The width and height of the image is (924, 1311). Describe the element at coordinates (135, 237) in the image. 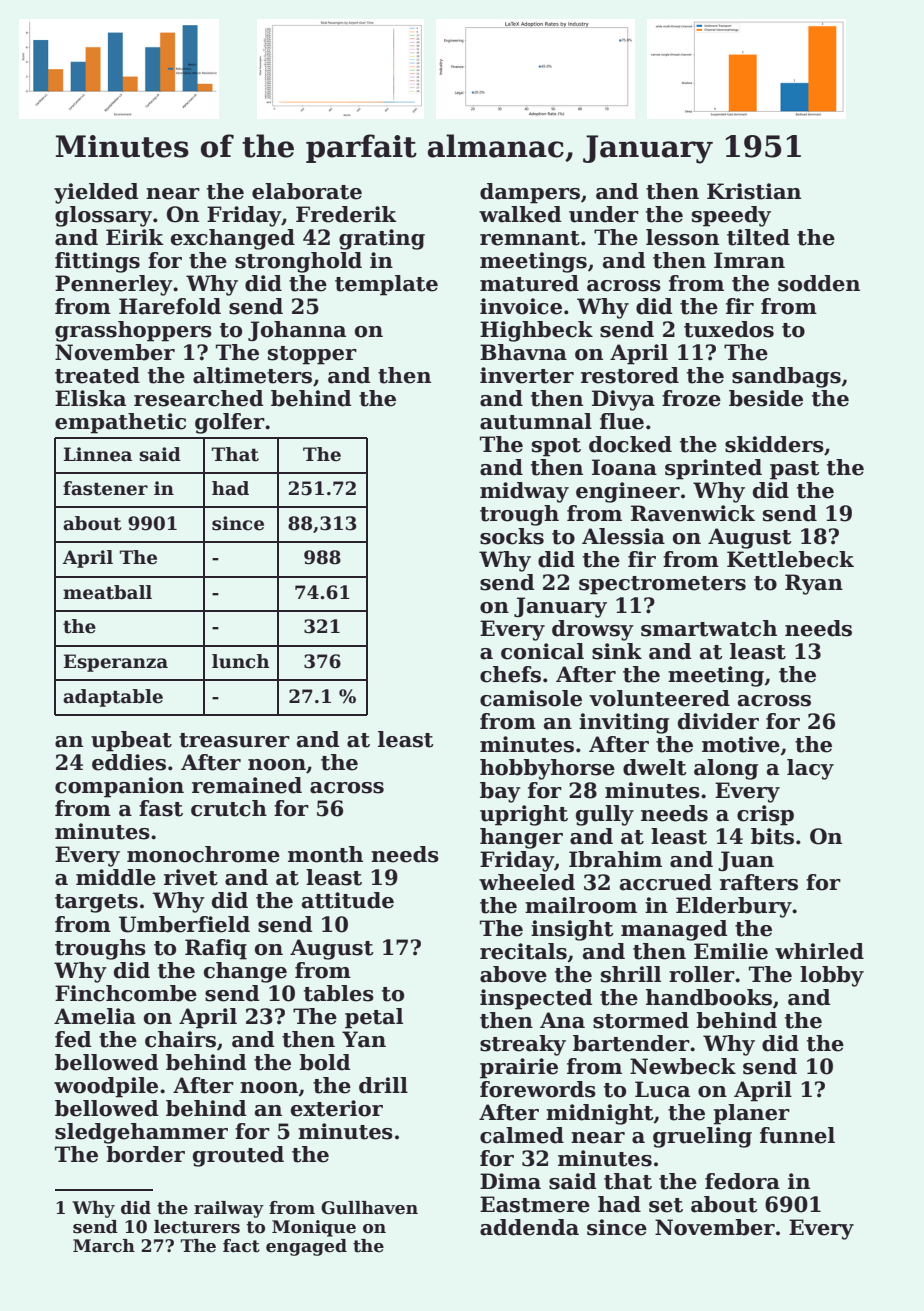

I see `Eirik` at that location.
